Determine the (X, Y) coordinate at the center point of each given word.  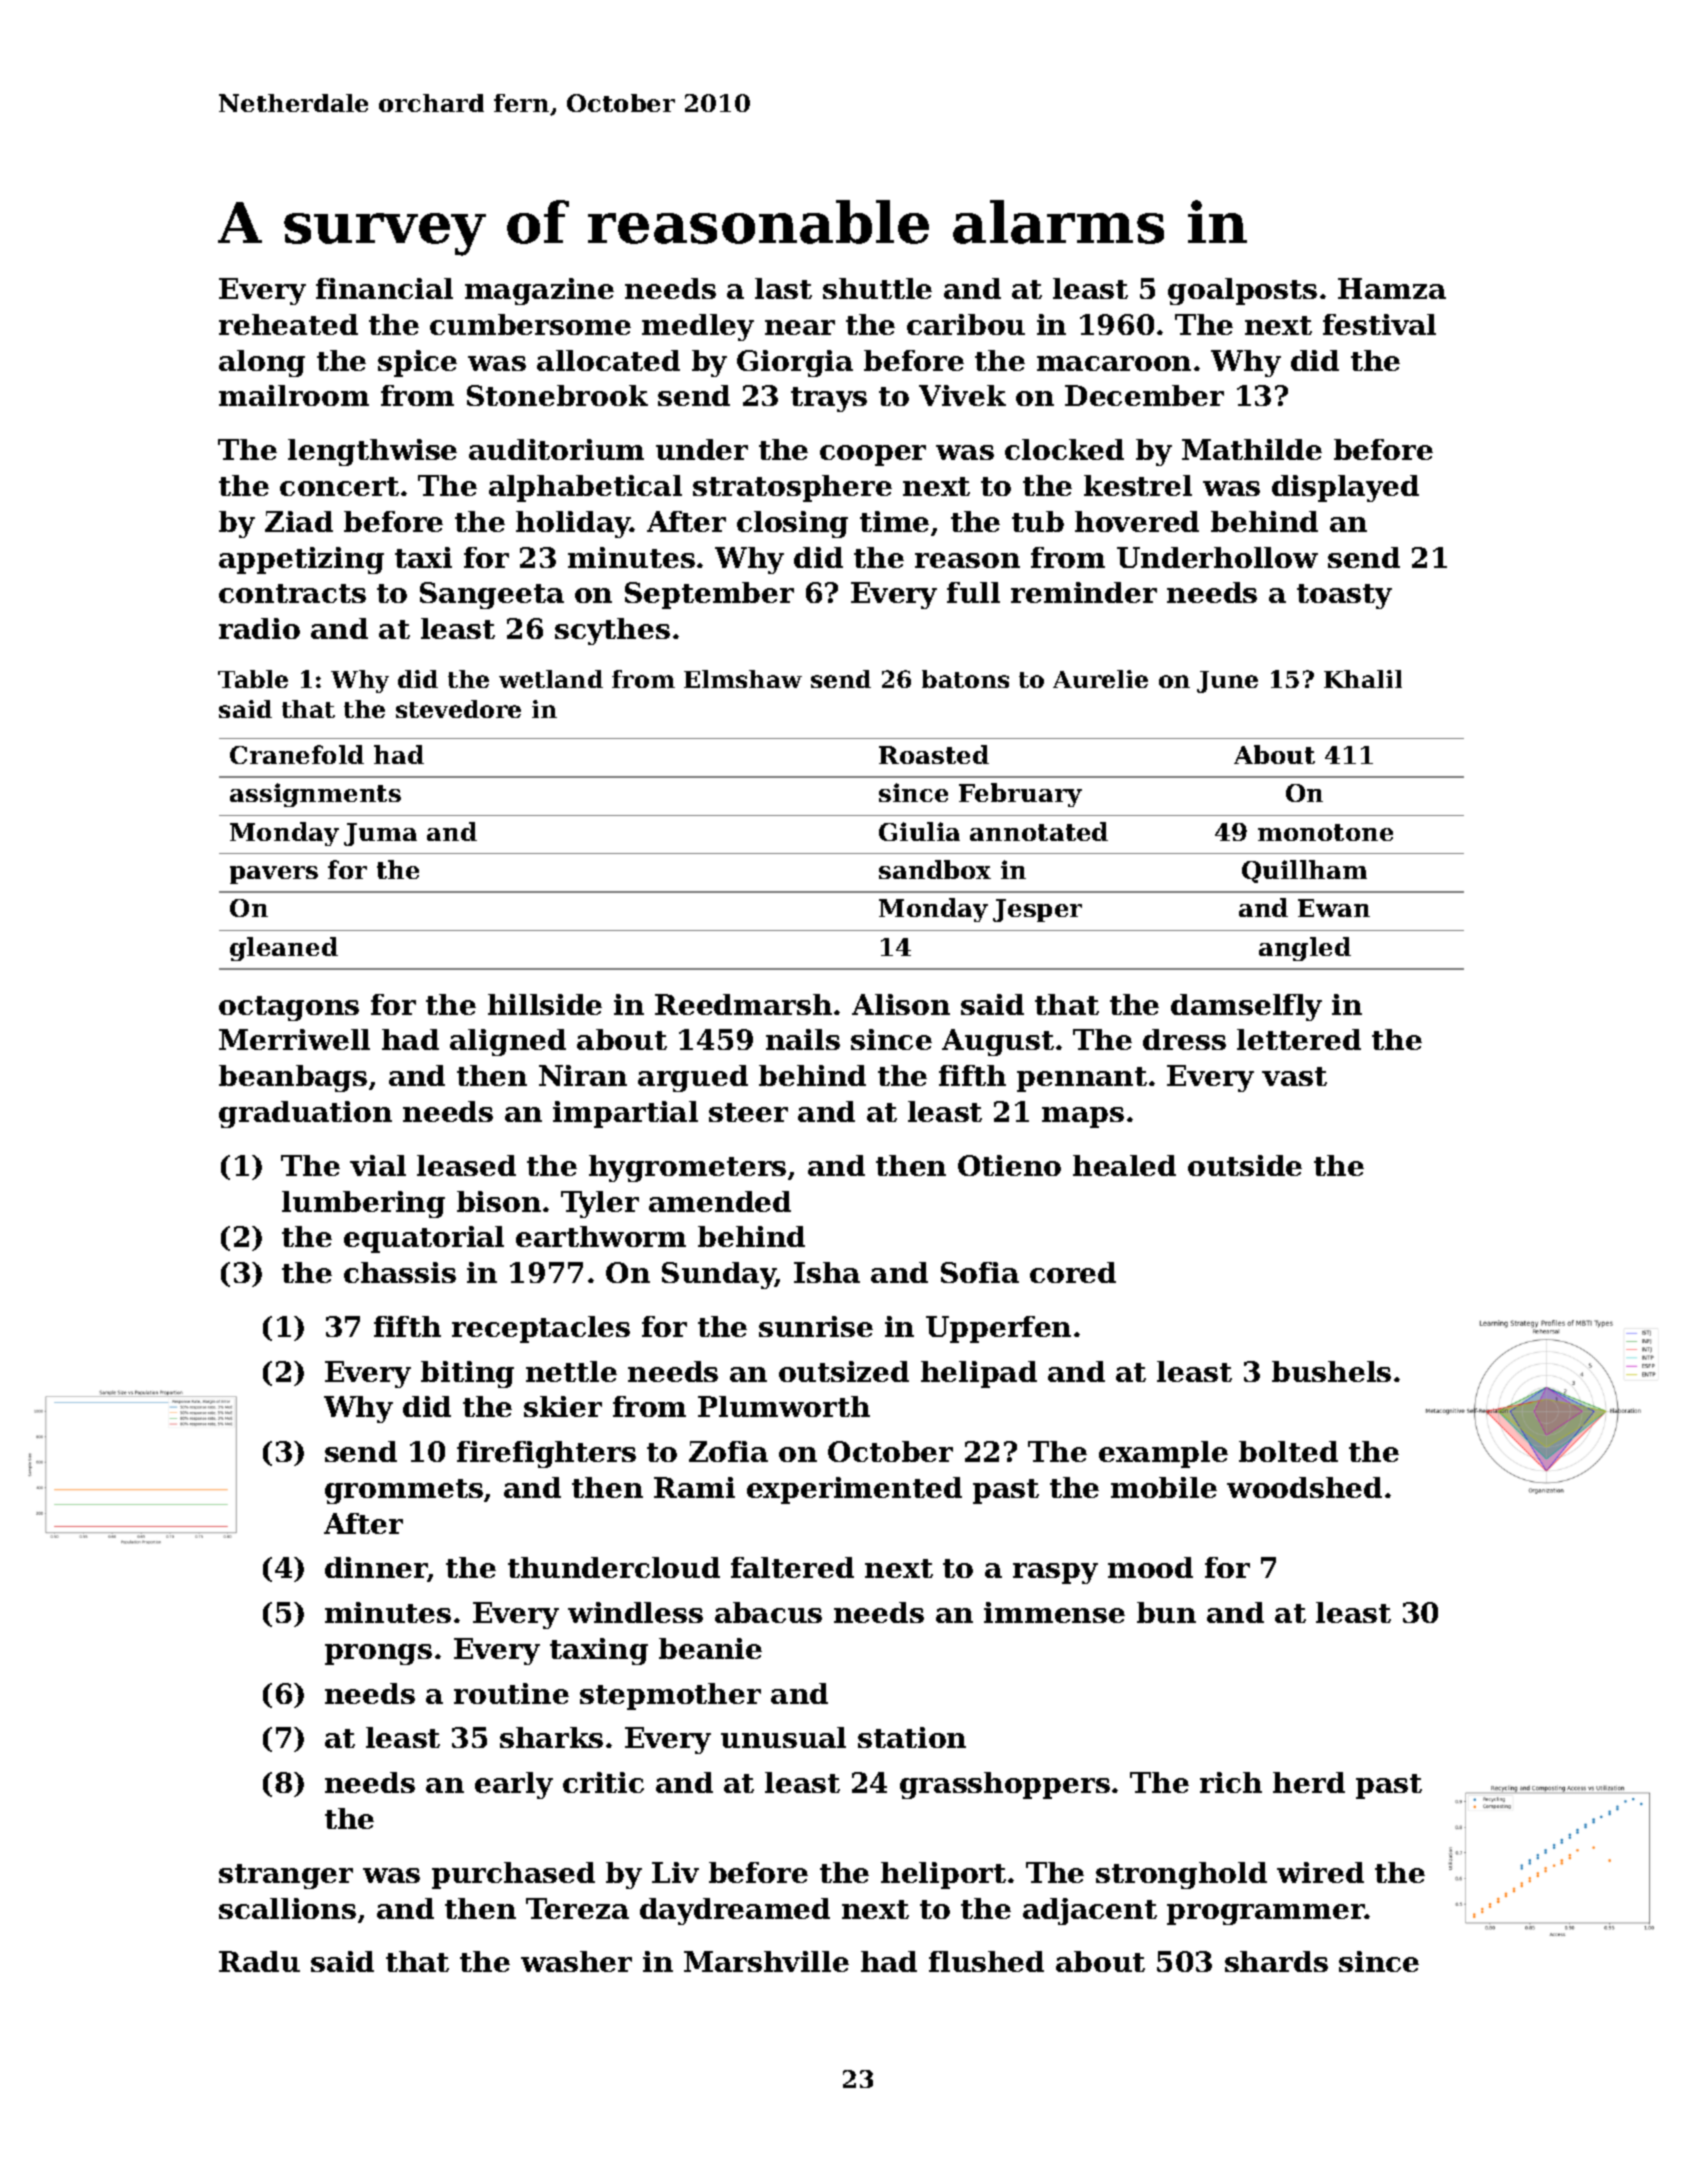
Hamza (1392, 288)
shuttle (877, 288)
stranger (286, 1876)
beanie (710, 1648)
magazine (539, 291)
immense (1054, 1612)
